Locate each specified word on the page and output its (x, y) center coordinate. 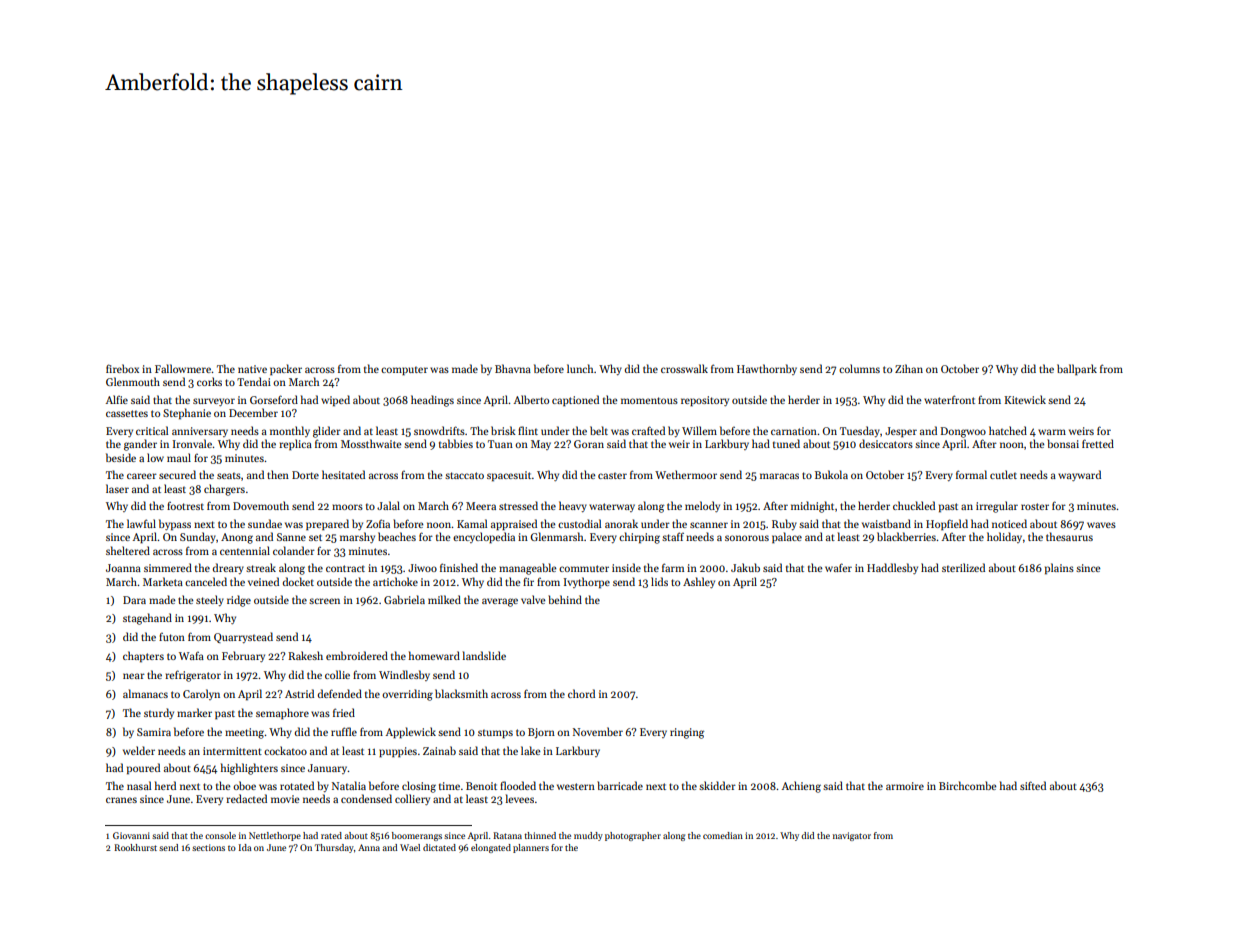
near (134, 676)
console (220, 835)
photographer (633, 836)
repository (705, 401)
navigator (852, 836)
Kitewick (1025, 399)
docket (298, 581)
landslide (484, 655)
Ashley (699, 582)
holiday (1004, 537)
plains (1059, 568)
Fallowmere (183, 368)
